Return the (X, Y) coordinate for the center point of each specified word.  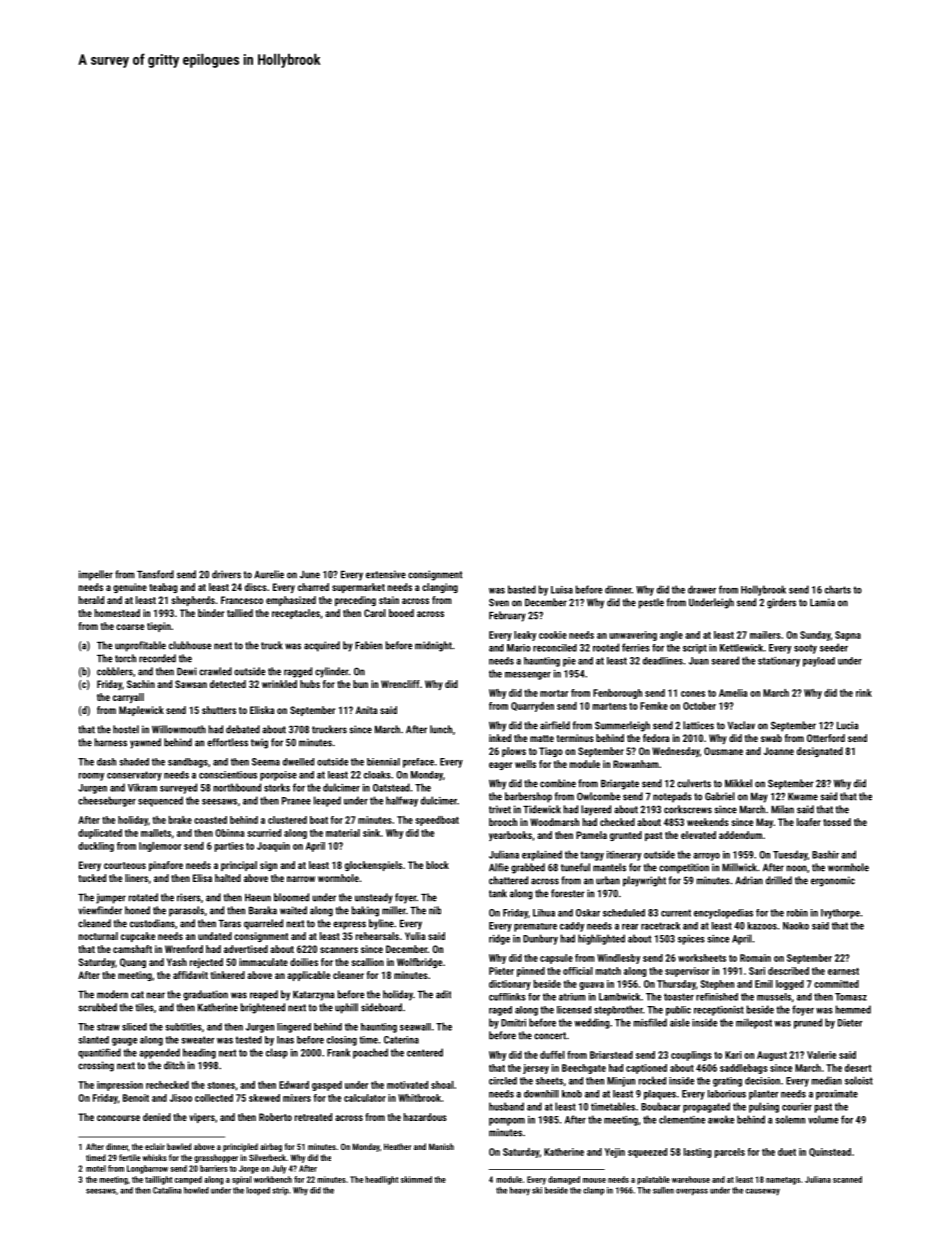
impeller (96, 575)
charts (838, 589)
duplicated (100, 834)
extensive (386, 574)
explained (542, 855)
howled (196, 1190)
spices (691, 940)
